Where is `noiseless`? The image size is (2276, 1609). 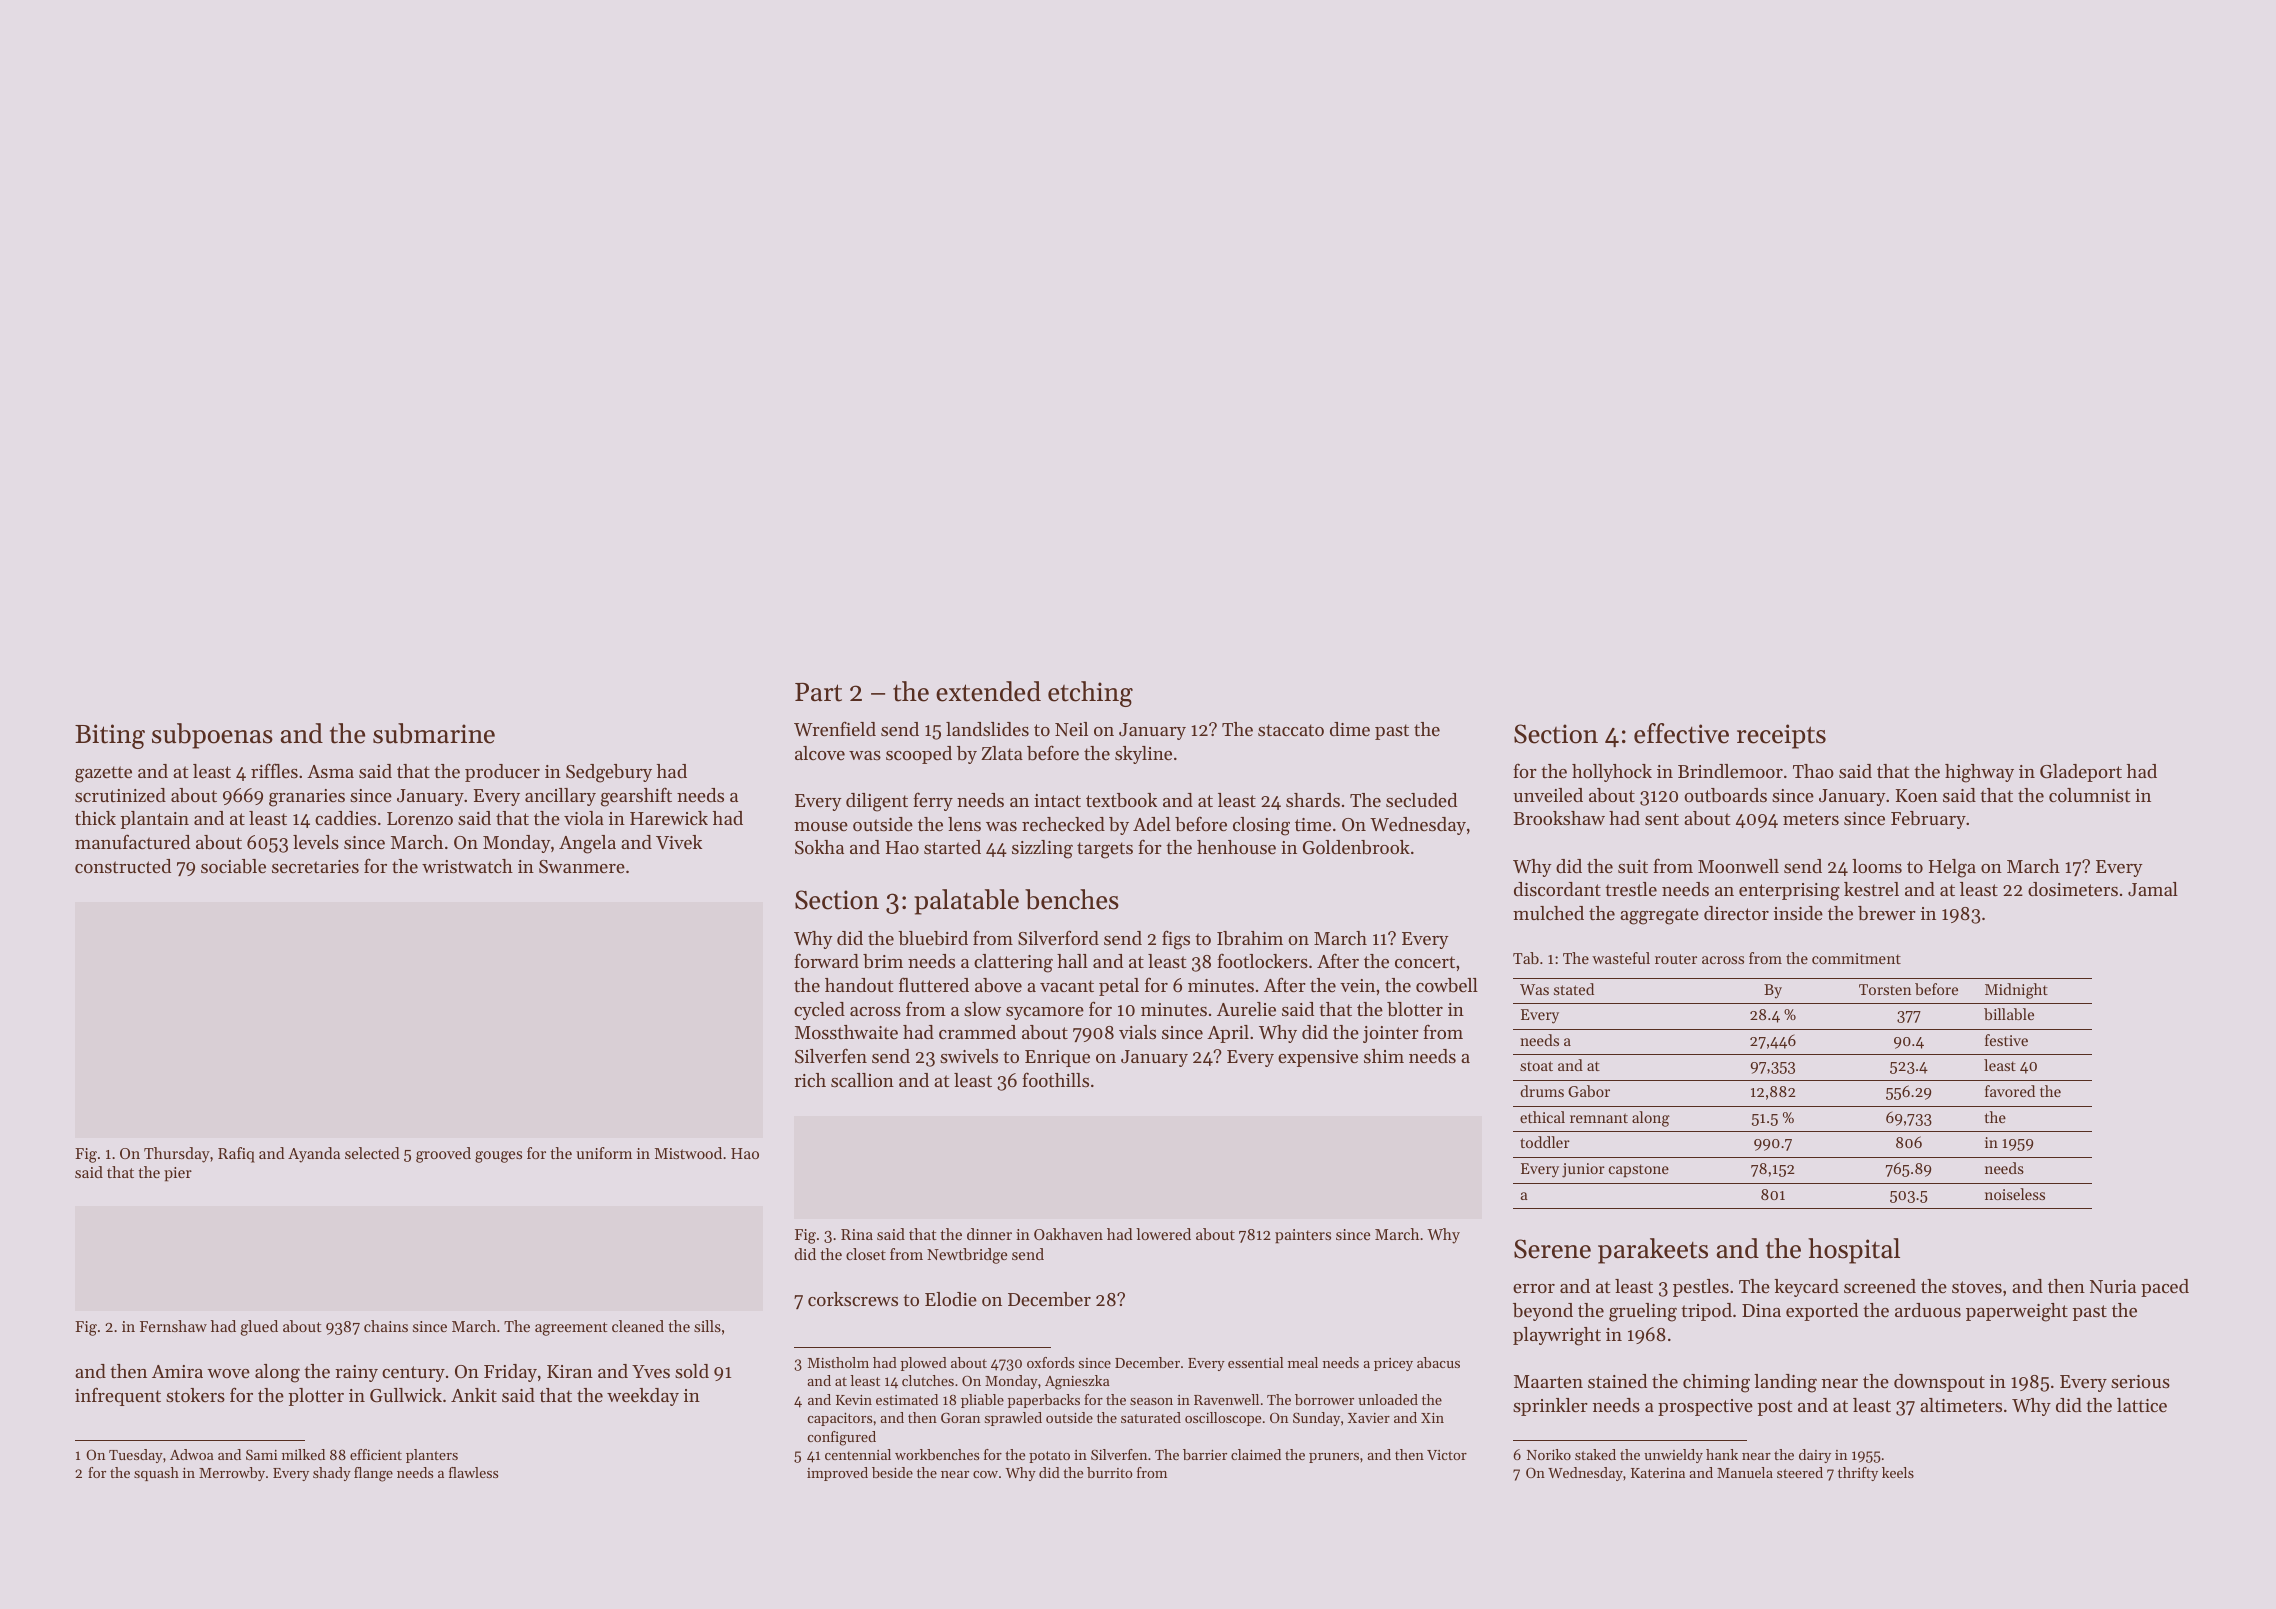 noiseless is located at coordinates (2015, 1194).
